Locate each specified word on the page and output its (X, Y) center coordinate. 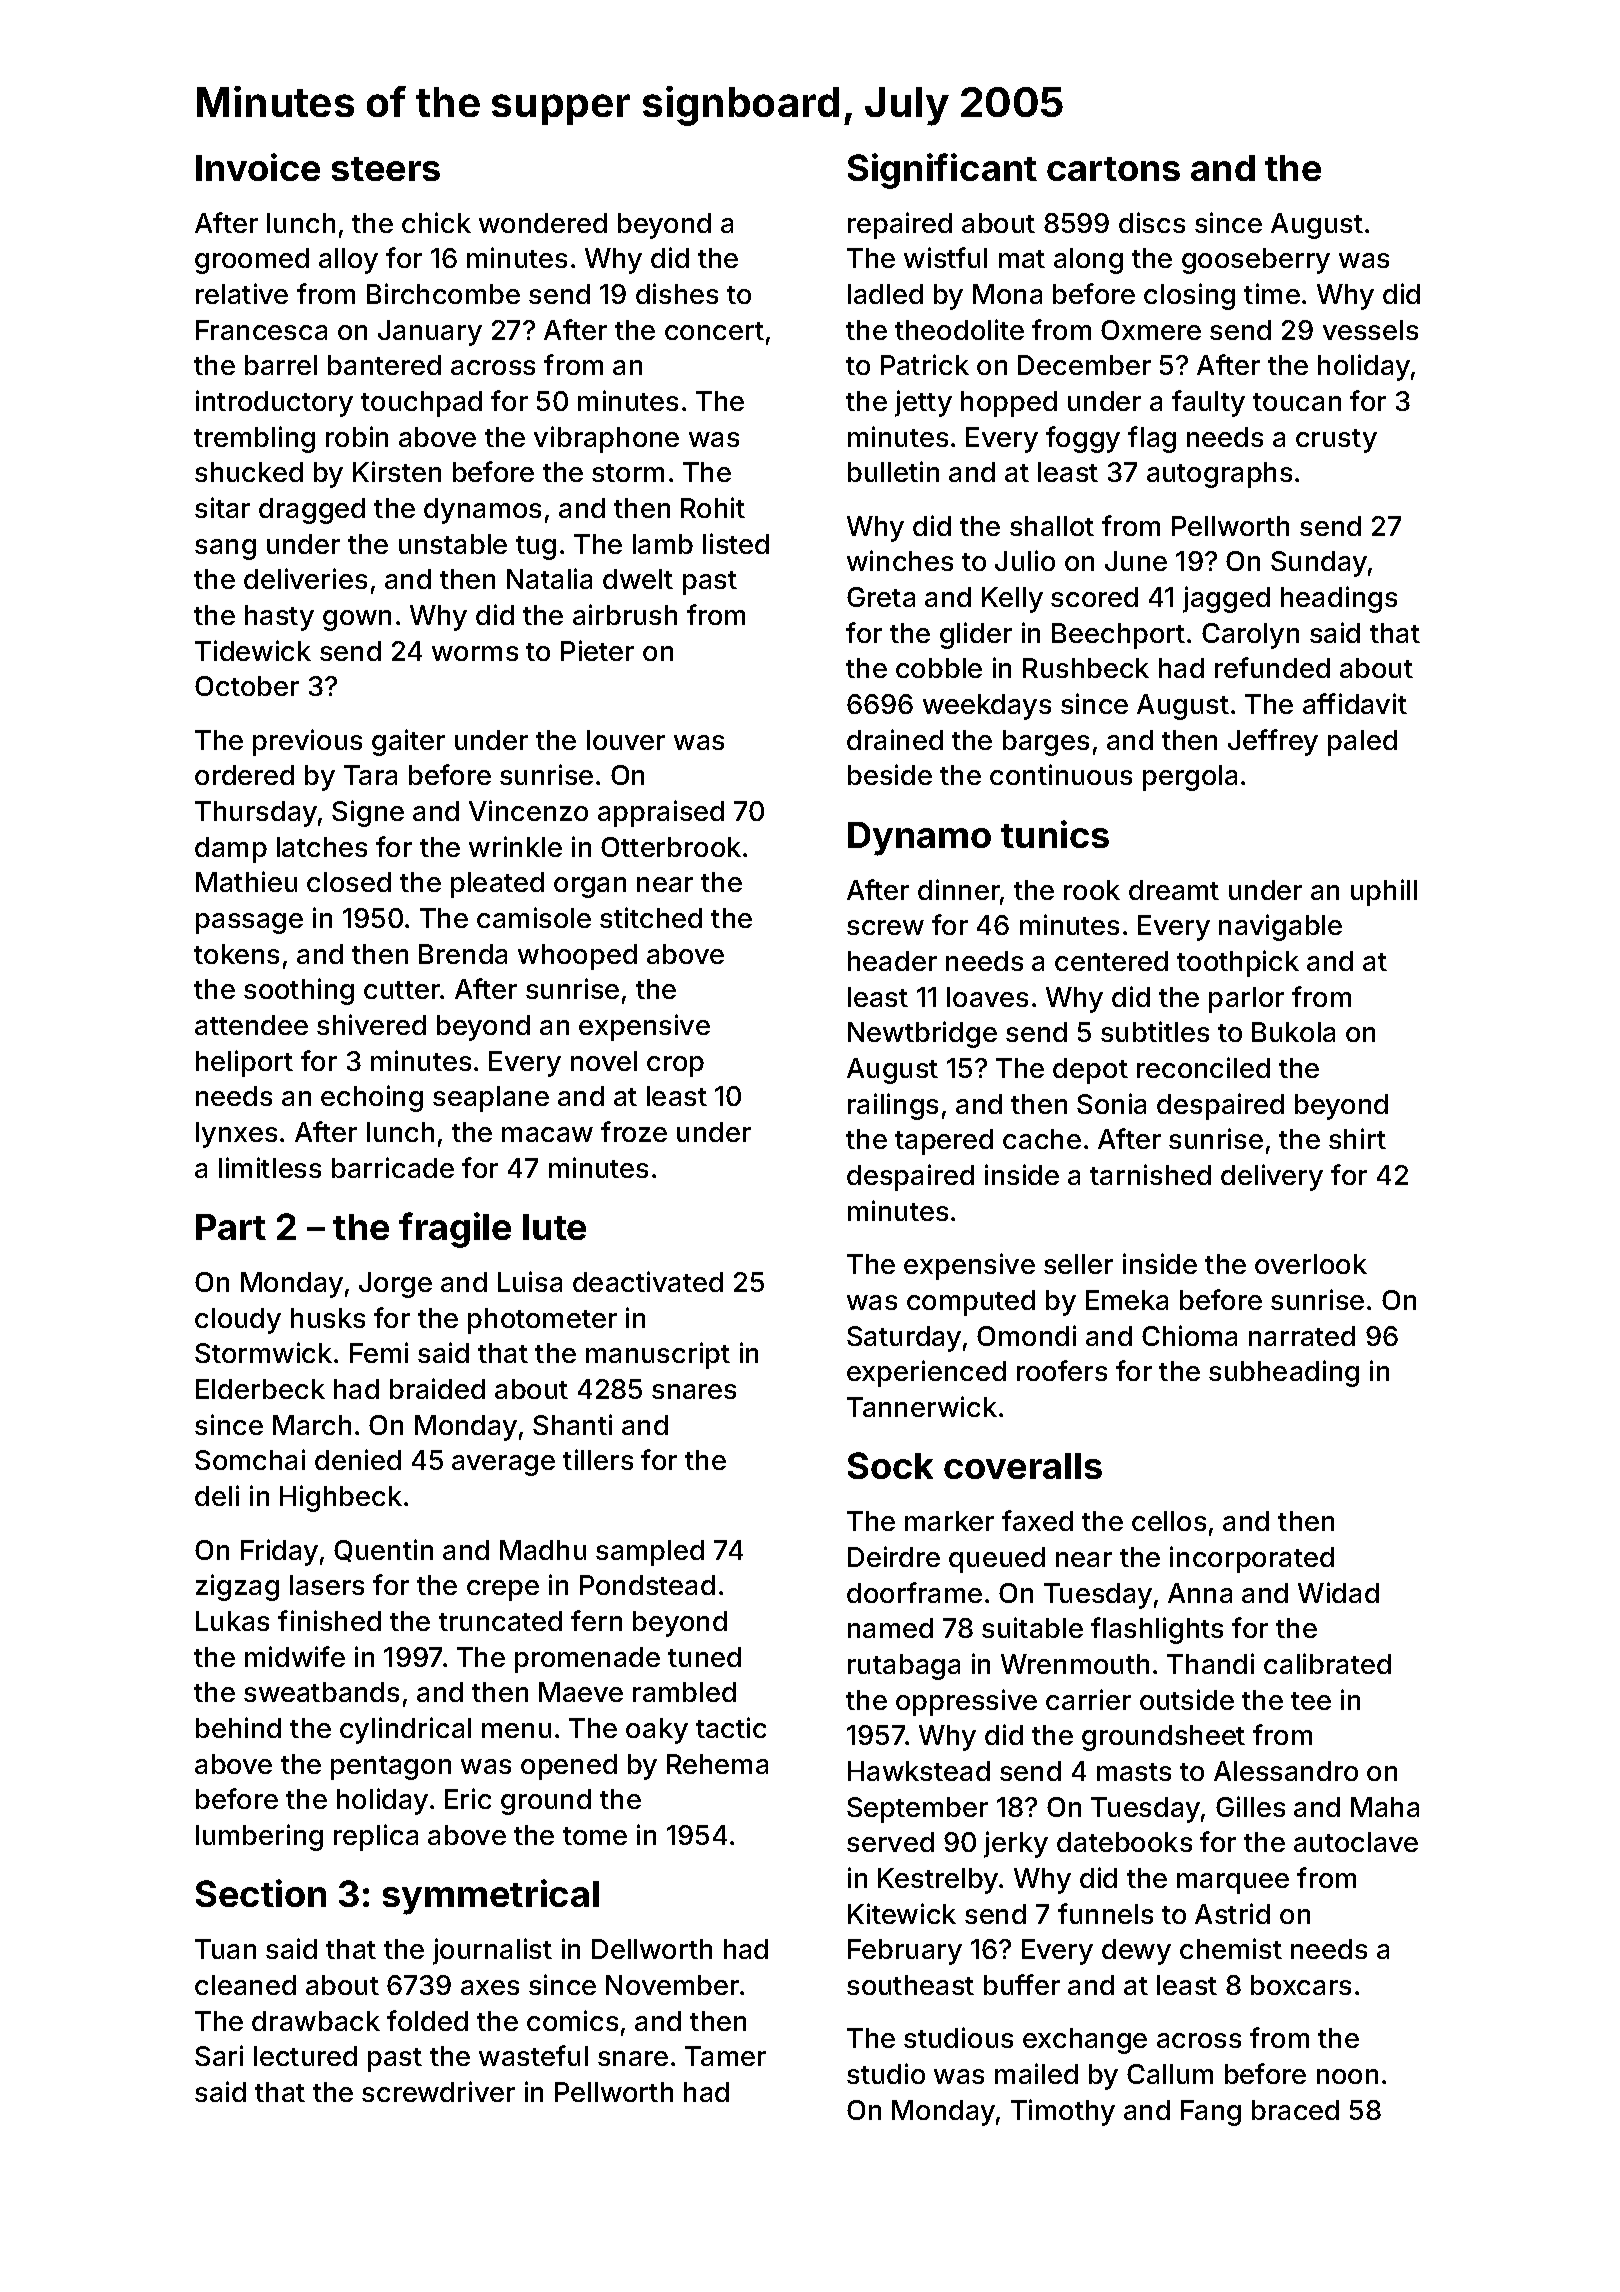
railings (893, 1106)
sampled (650, 1553)
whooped (577, 957)
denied (358, 1459)
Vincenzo (528, 810)
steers (386, 169)
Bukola (1293, 1032)
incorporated (1252, 1559)
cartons (1113, 169)
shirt (1357, 1138)
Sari (219, 2055)
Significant (942, 171)
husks (328, 1318)
